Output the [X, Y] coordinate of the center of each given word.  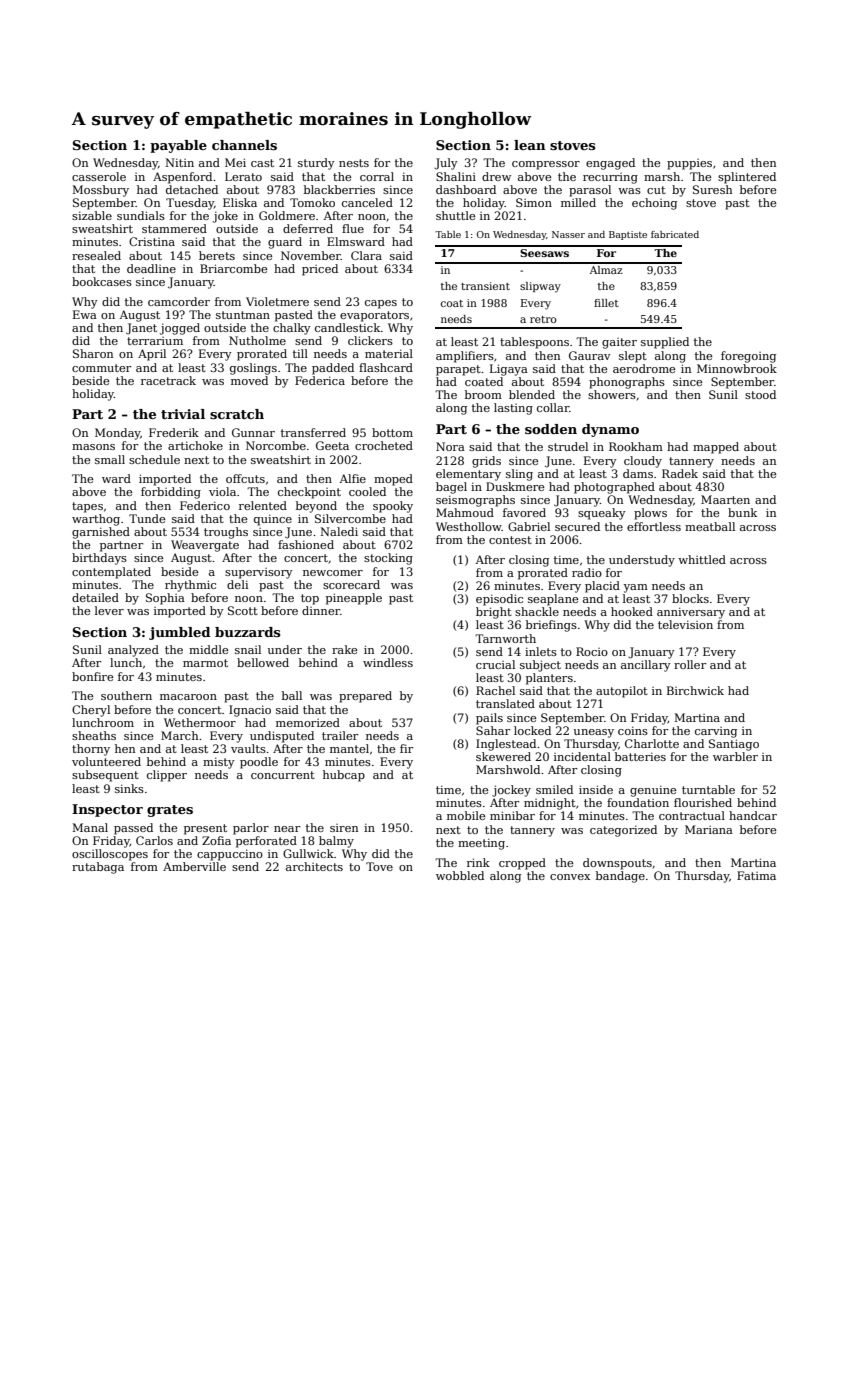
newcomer [333, 573]
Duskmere [515, 486]
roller [690, 664]
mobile [466, 815]
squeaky [602, 514]
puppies [689, 164]
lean [530, 145]
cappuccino [230, 855]
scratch [237, 414]
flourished [703, 802]
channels [244, 145]
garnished [101, 533]
